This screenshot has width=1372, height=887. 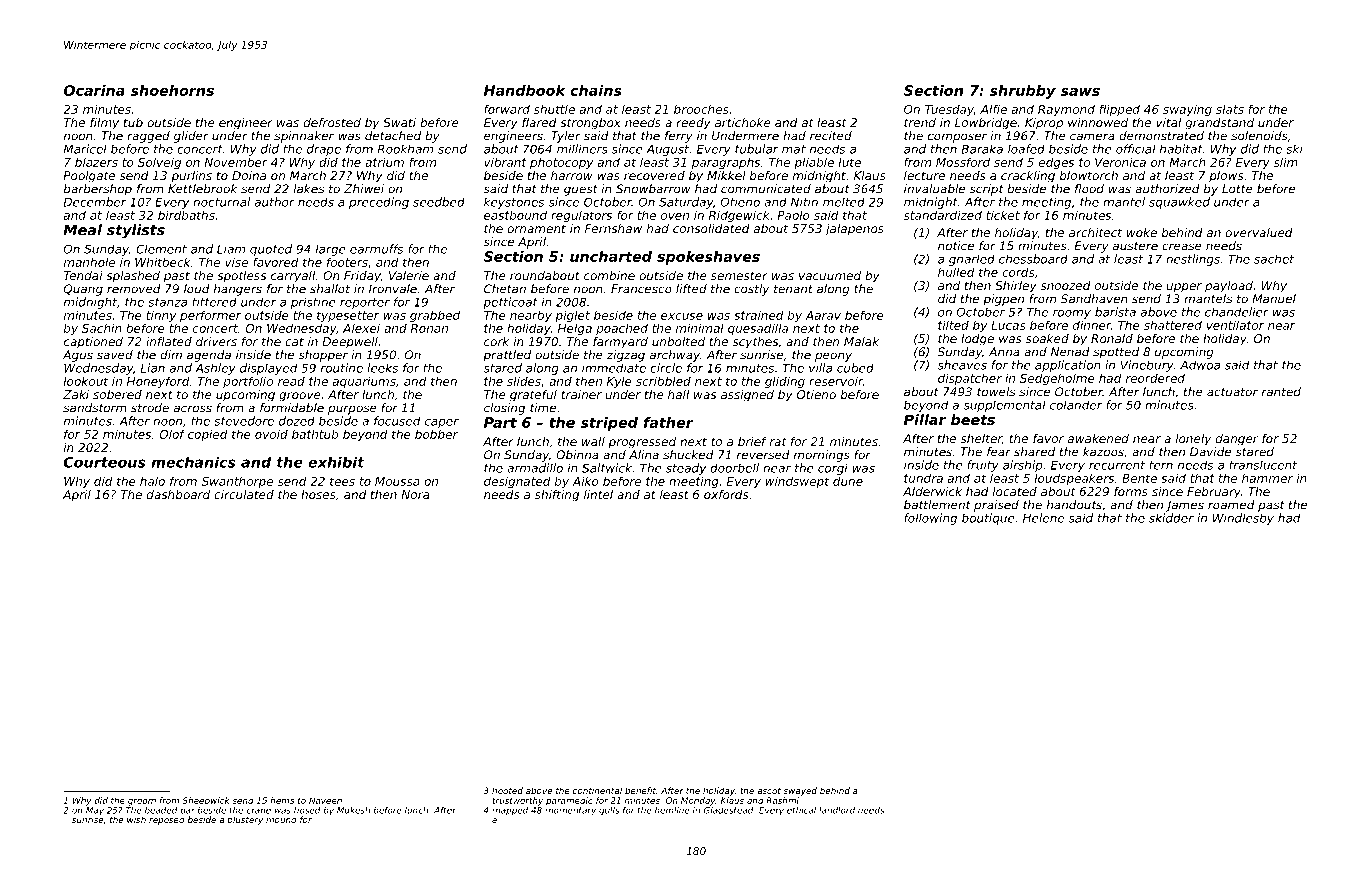 I want to click on Windlesby, so click(x=1243, y=519).
